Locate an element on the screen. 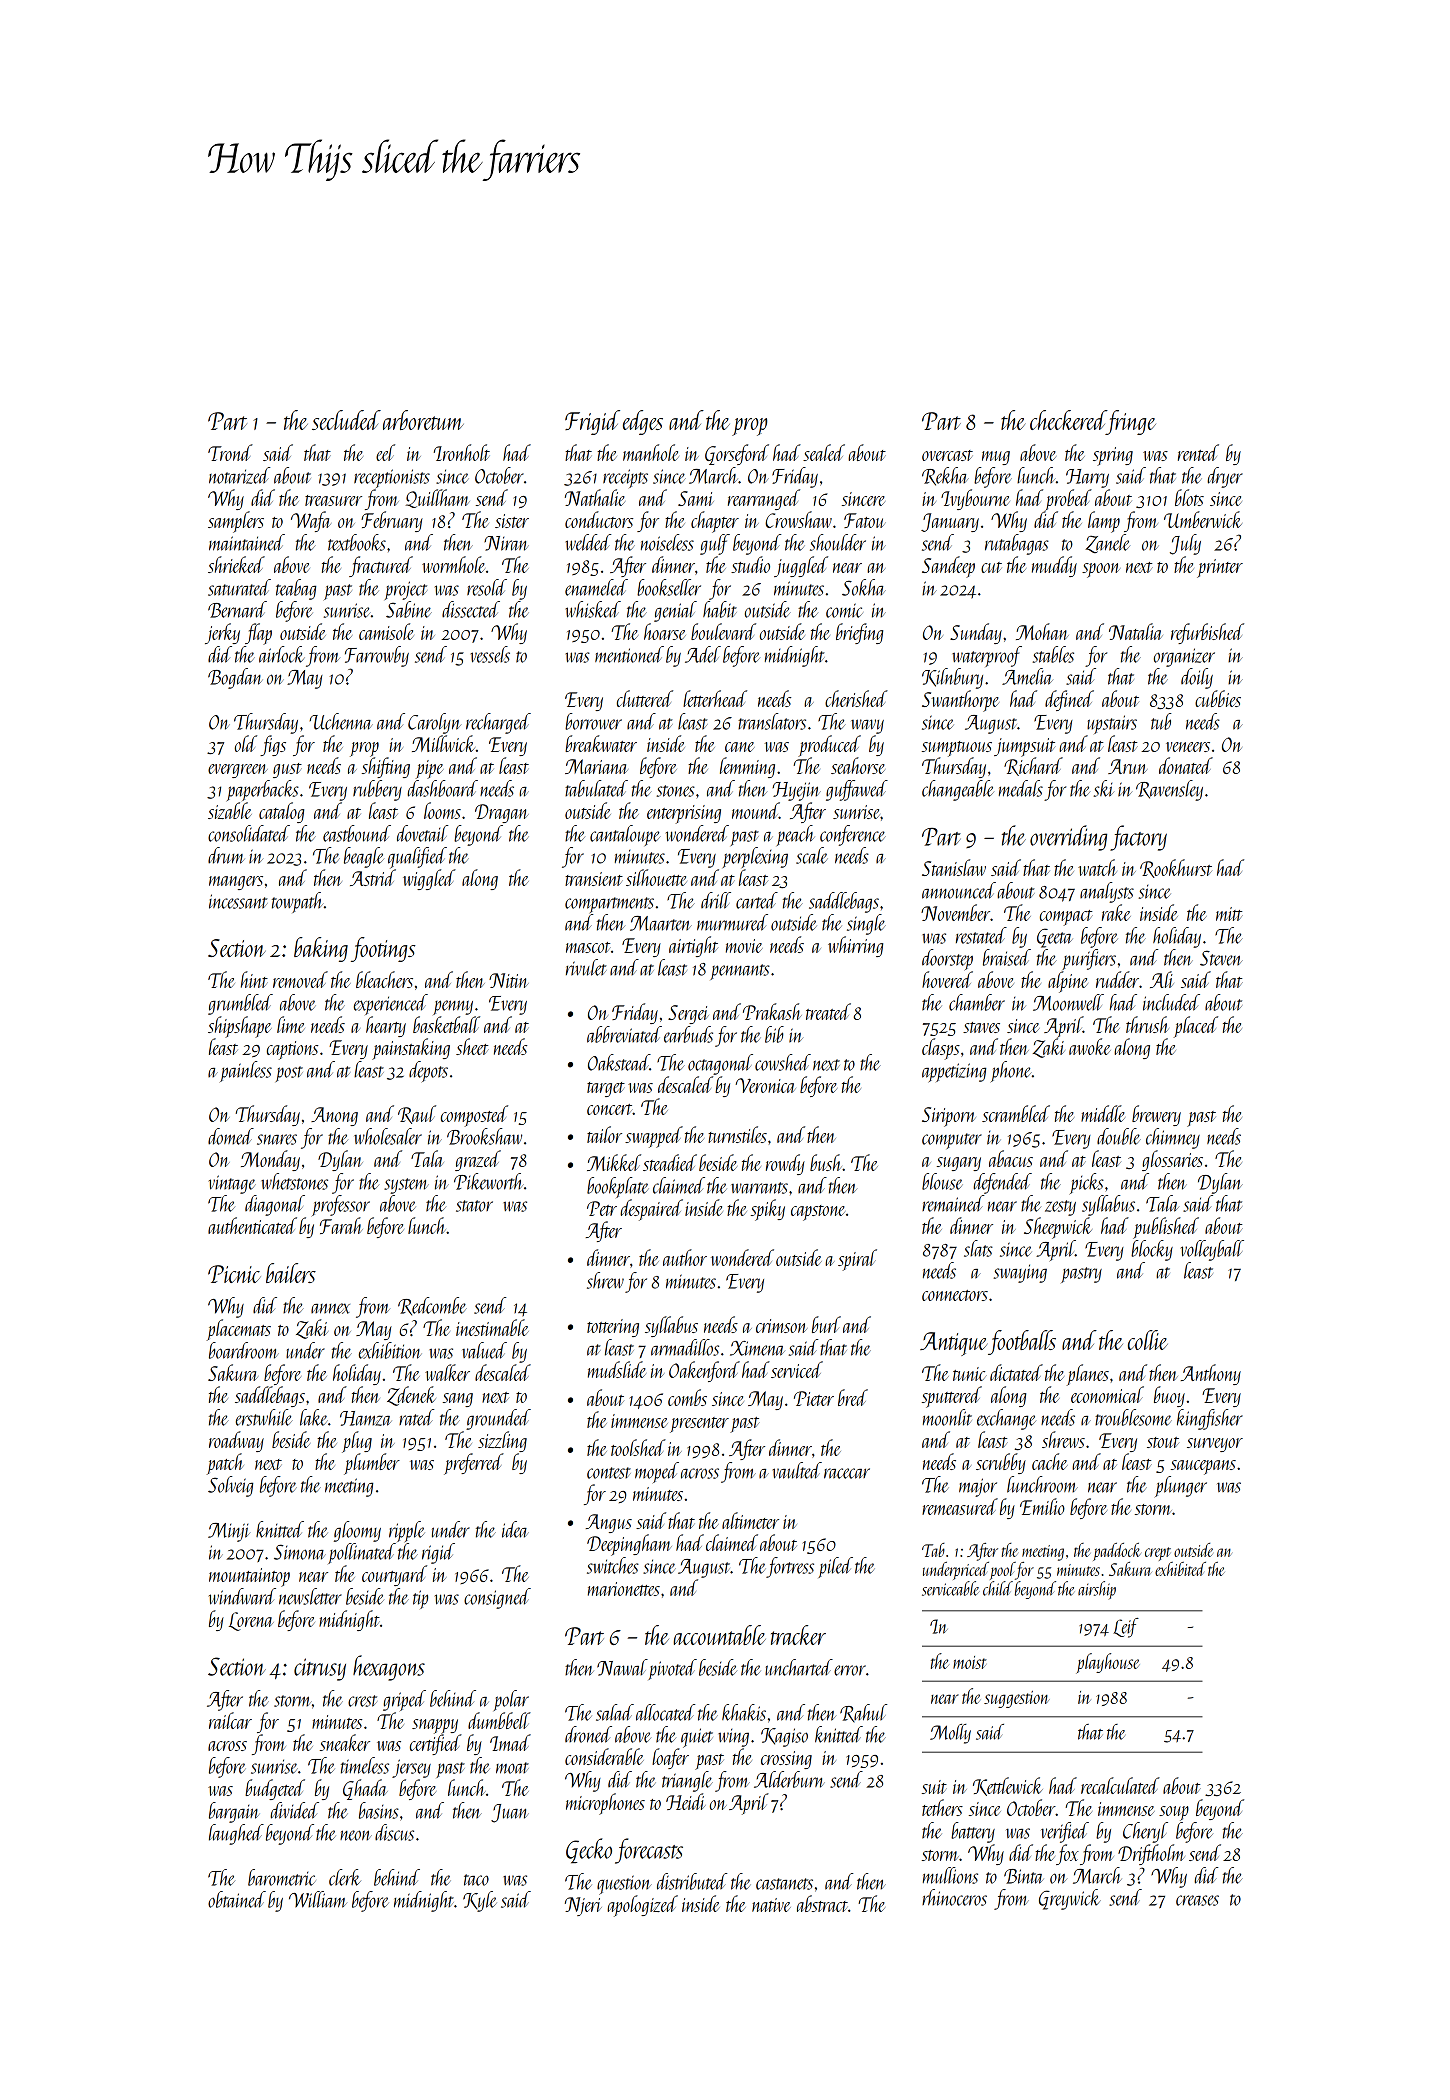  pipe is located at coordinates (429, 769).
